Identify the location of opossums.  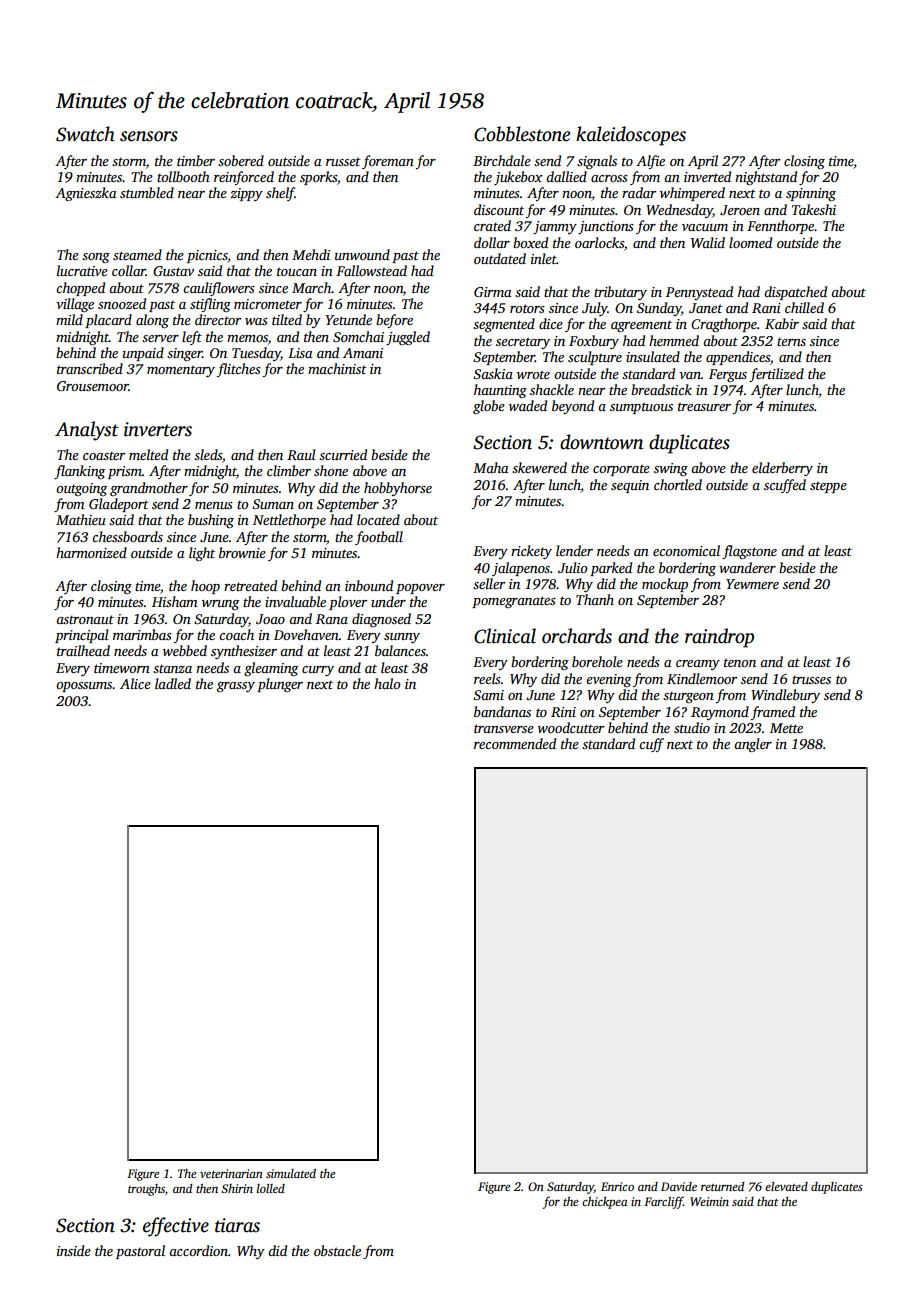
(84, 687).
